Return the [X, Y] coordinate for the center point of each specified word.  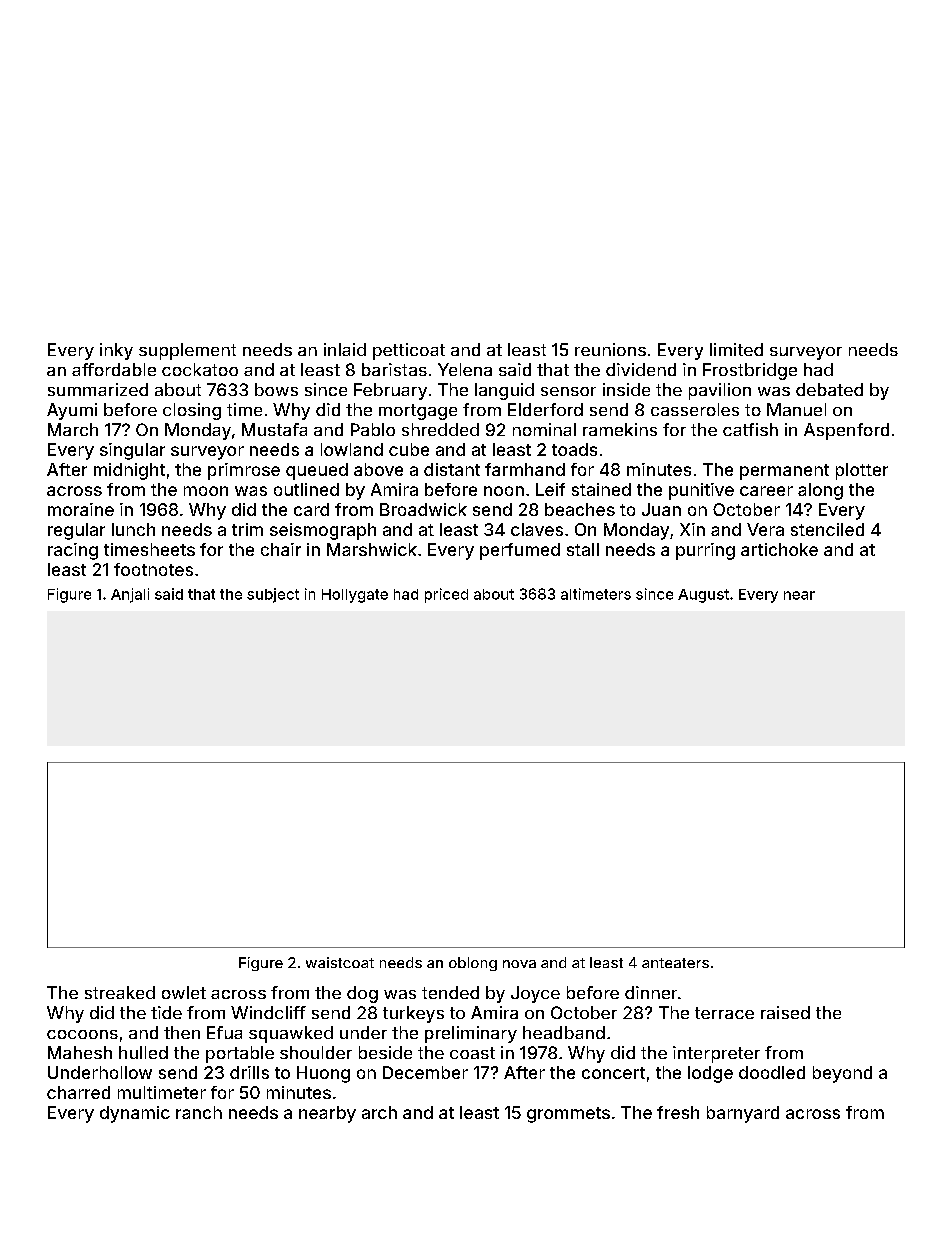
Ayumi [72, 411]
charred [78, 1092]
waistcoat [340, 962]
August [703, 596]
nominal [544, 429]
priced [446, 595]
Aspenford [846, 431]
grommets [568, 1115]
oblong [473, 964]
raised [785, 1012]
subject [273, 595]
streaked [120, 992]
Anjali [130, 595]
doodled [772, 1072]
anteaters [675, 963]
